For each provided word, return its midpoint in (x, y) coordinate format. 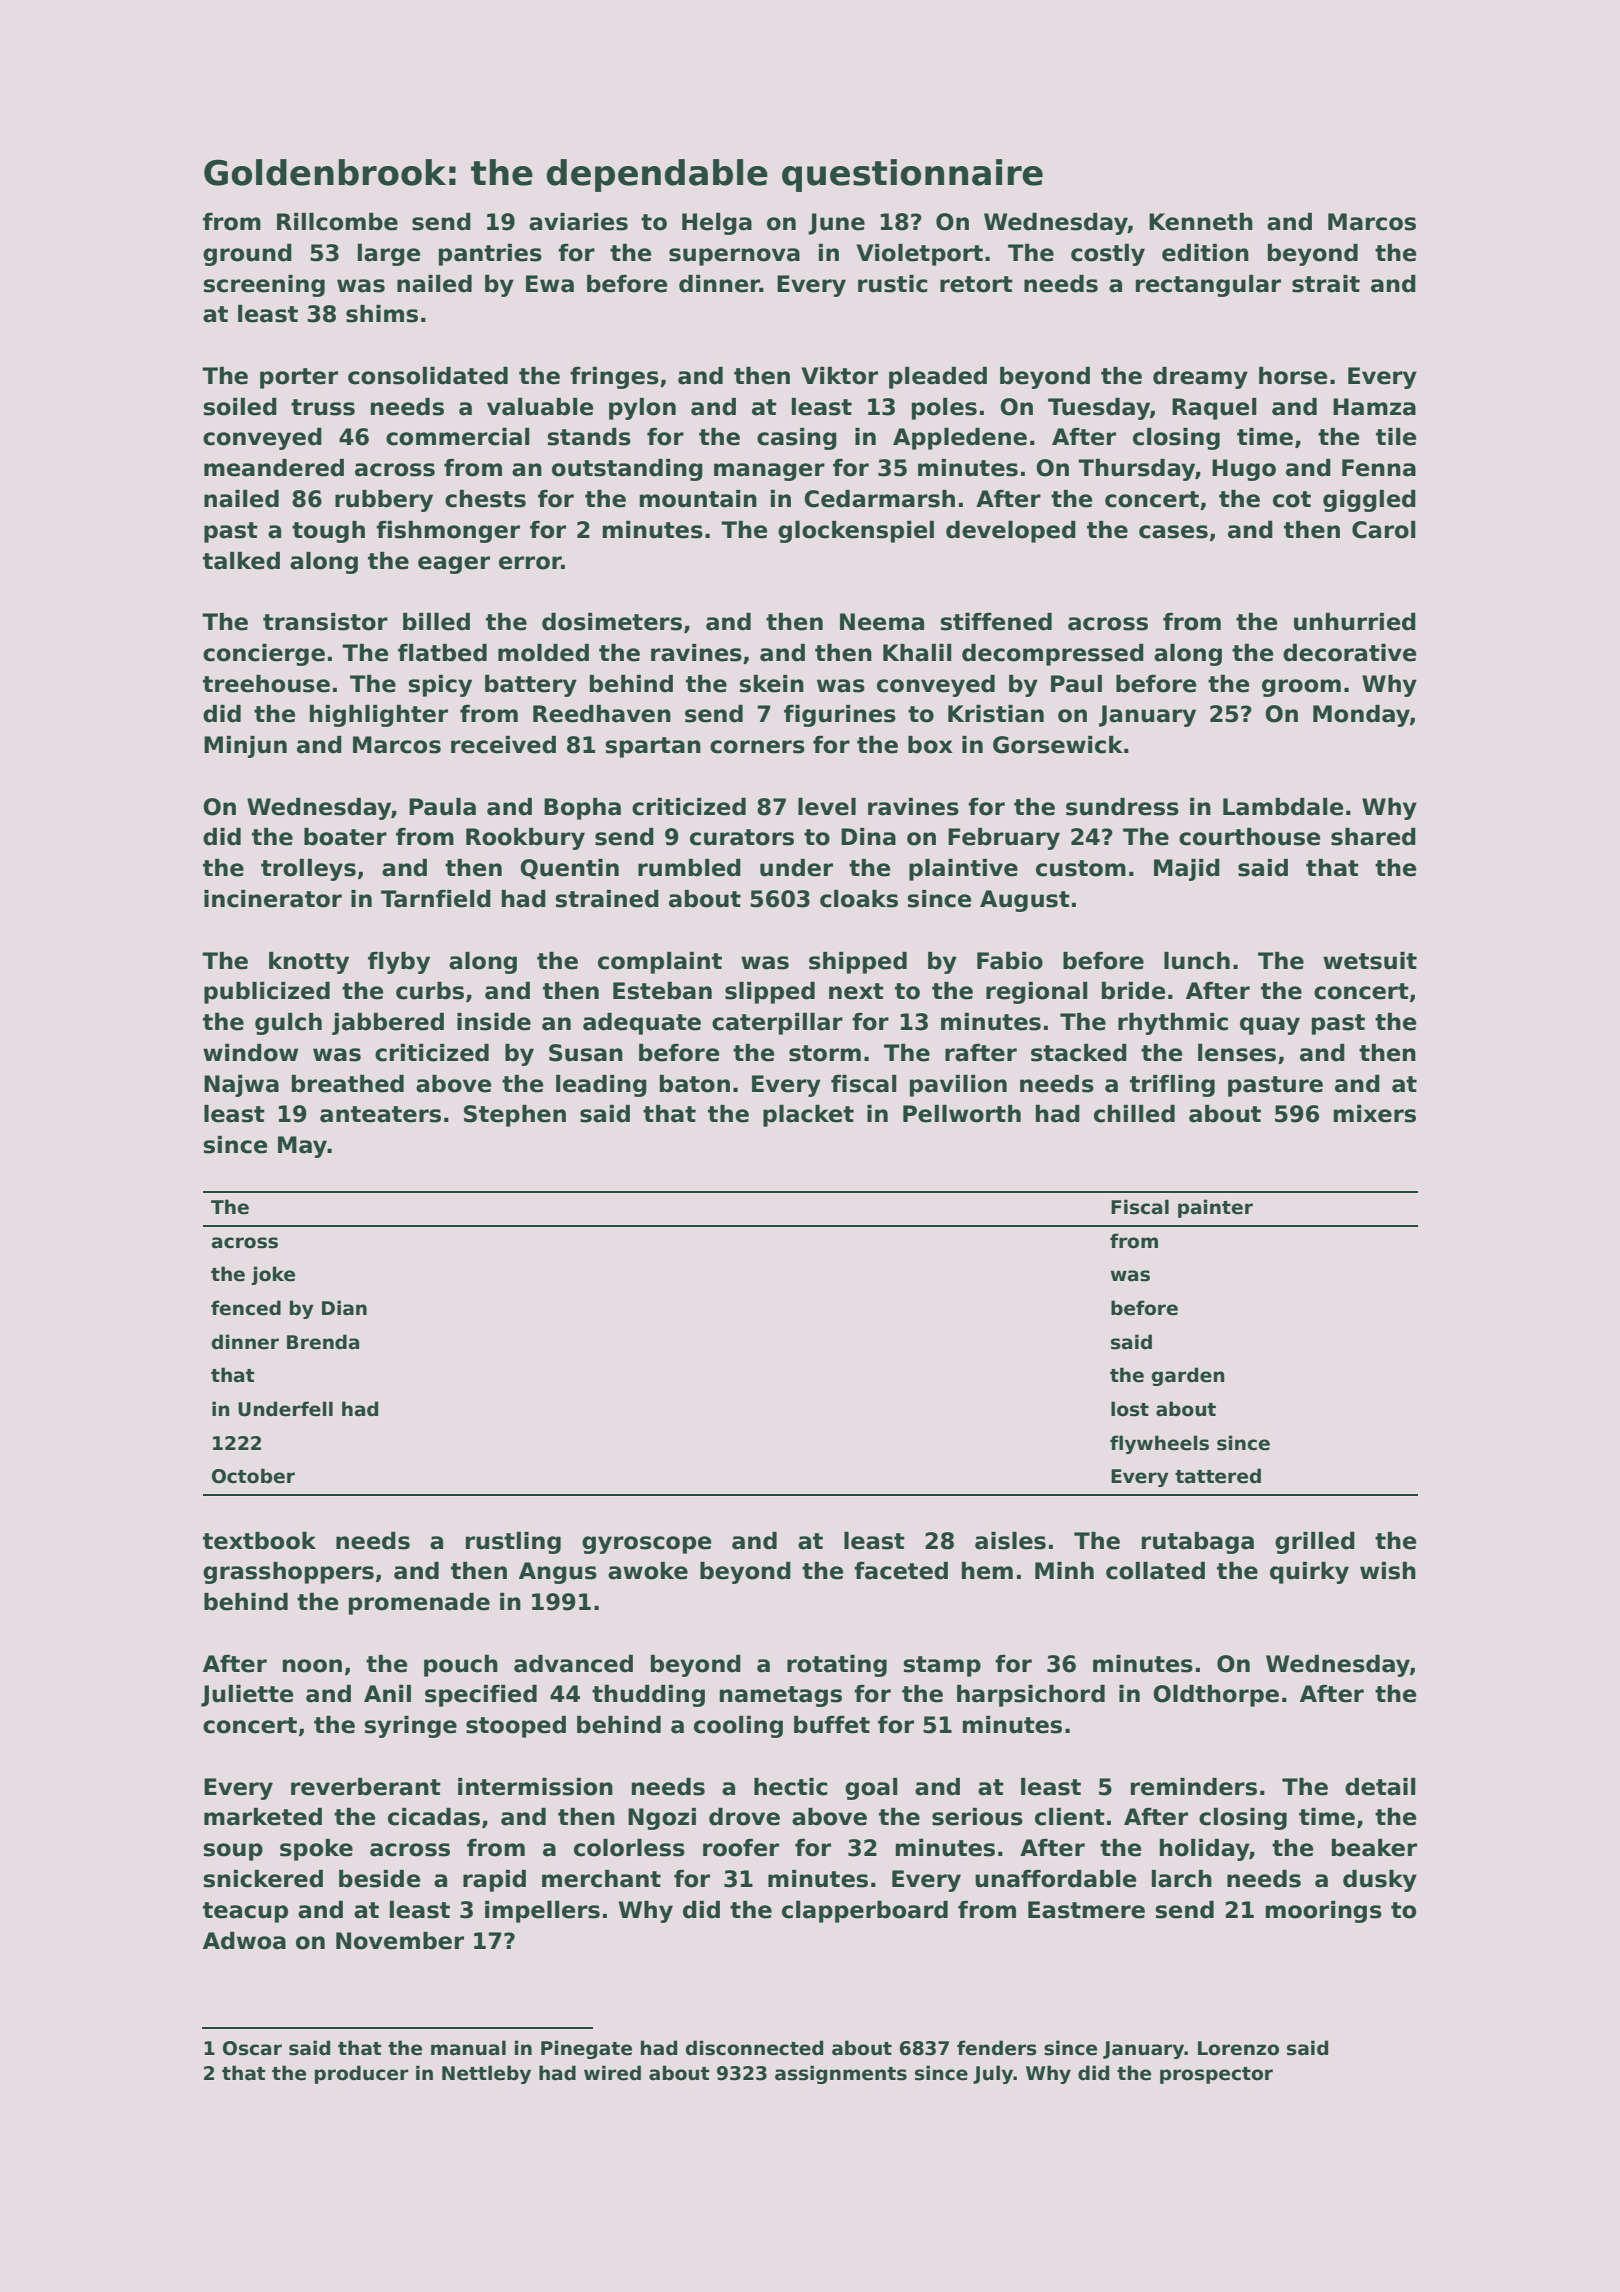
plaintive (963, 870)
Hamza (1374, 407)
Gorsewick (1058, 745)
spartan (653, 747)
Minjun (245, 747)
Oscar (252, 2048)
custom (1081, 868)
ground (247, 255)
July (993, 2074)
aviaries (578, 222)
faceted (901, 1571)
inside (494, 1022)
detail (1380, 1787)
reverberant (366, 1787)
